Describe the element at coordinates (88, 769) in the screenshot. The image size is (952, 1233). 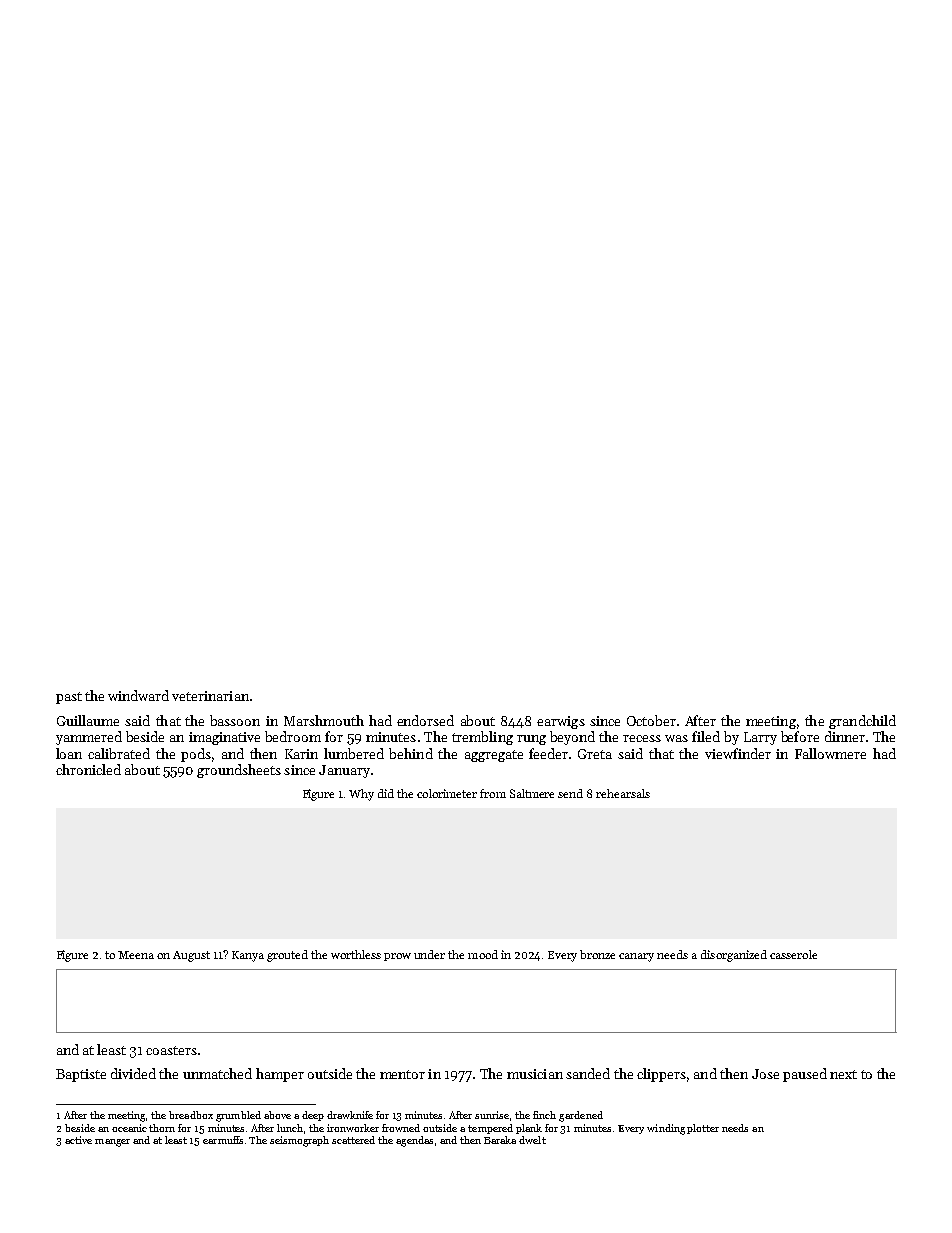
I see `chronicled` at that location.
